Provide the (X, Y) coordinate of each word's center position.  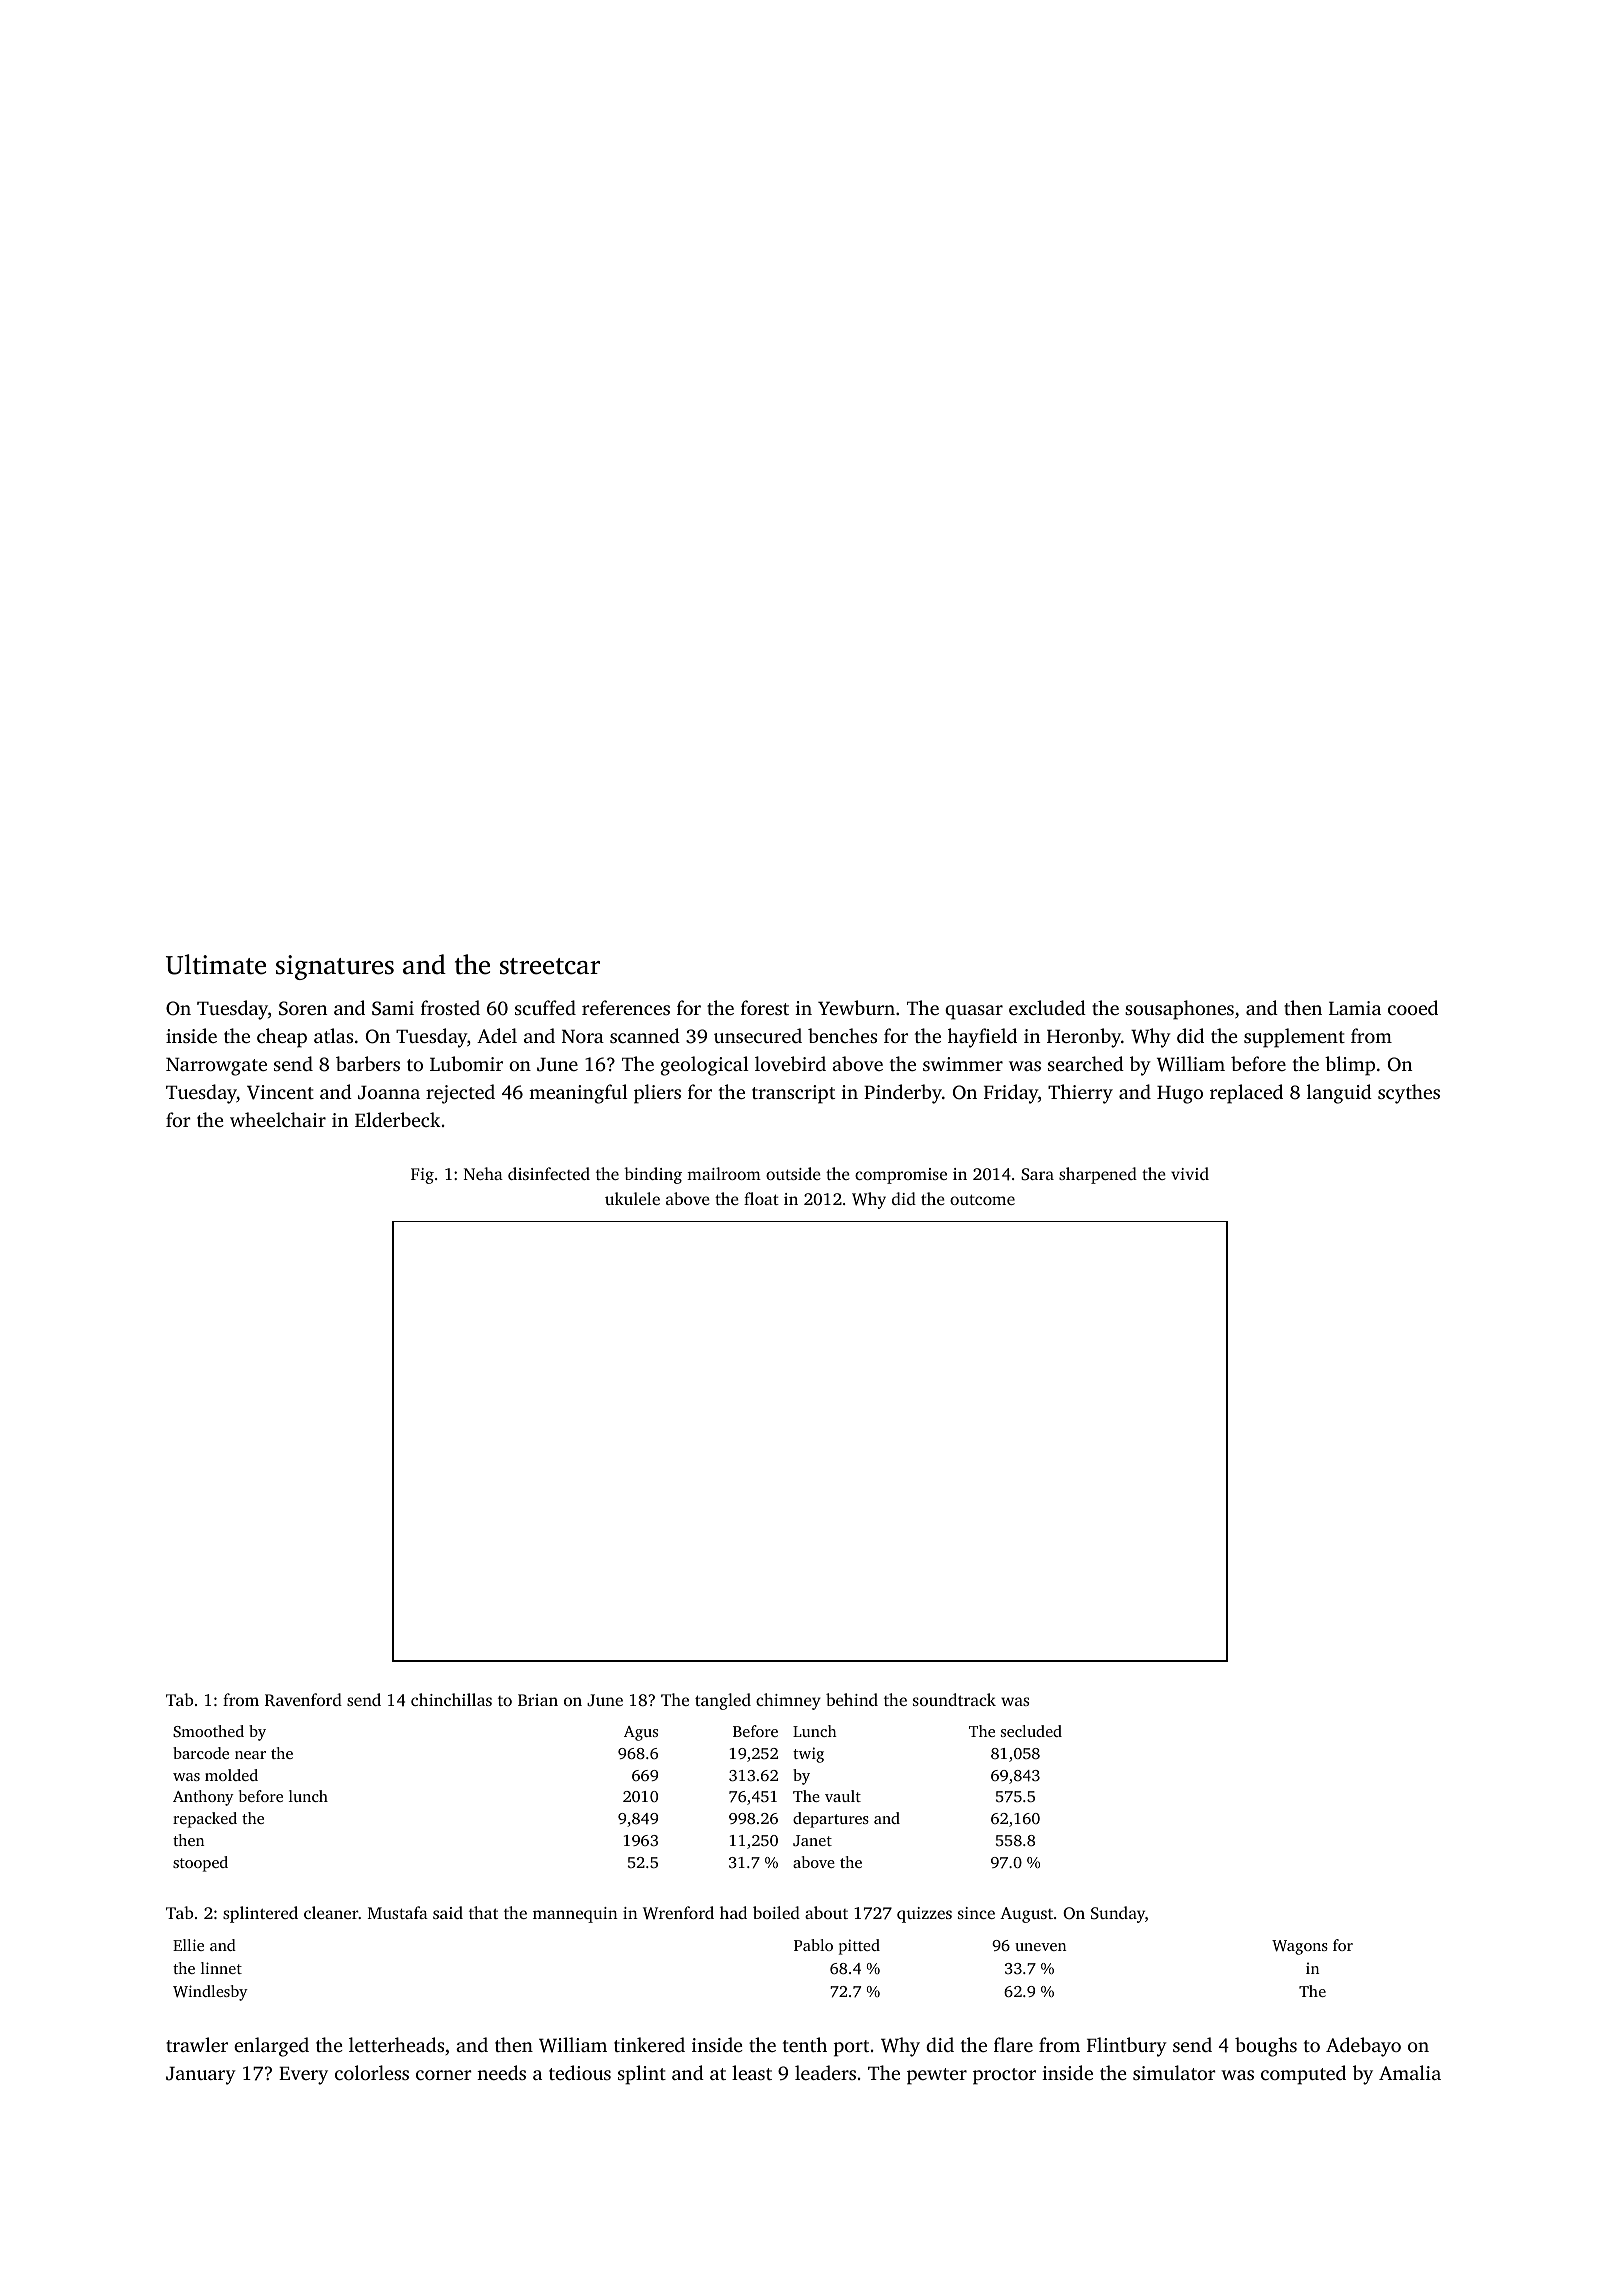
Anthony (203, 1798)
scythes (1409, 1094)
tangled (723, 1701)
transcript (793, 1094)
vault (843, 1796)
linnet (221, 1968)
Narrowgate (216, 1066)
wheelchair (278, 1119)
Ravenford (303, 1699)
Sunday (1118, 1914)
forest (765, 1007)
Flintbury (1127, 2047)
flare (1013, 2044)
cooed (1413, 1007)
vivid (1190, 1173)
